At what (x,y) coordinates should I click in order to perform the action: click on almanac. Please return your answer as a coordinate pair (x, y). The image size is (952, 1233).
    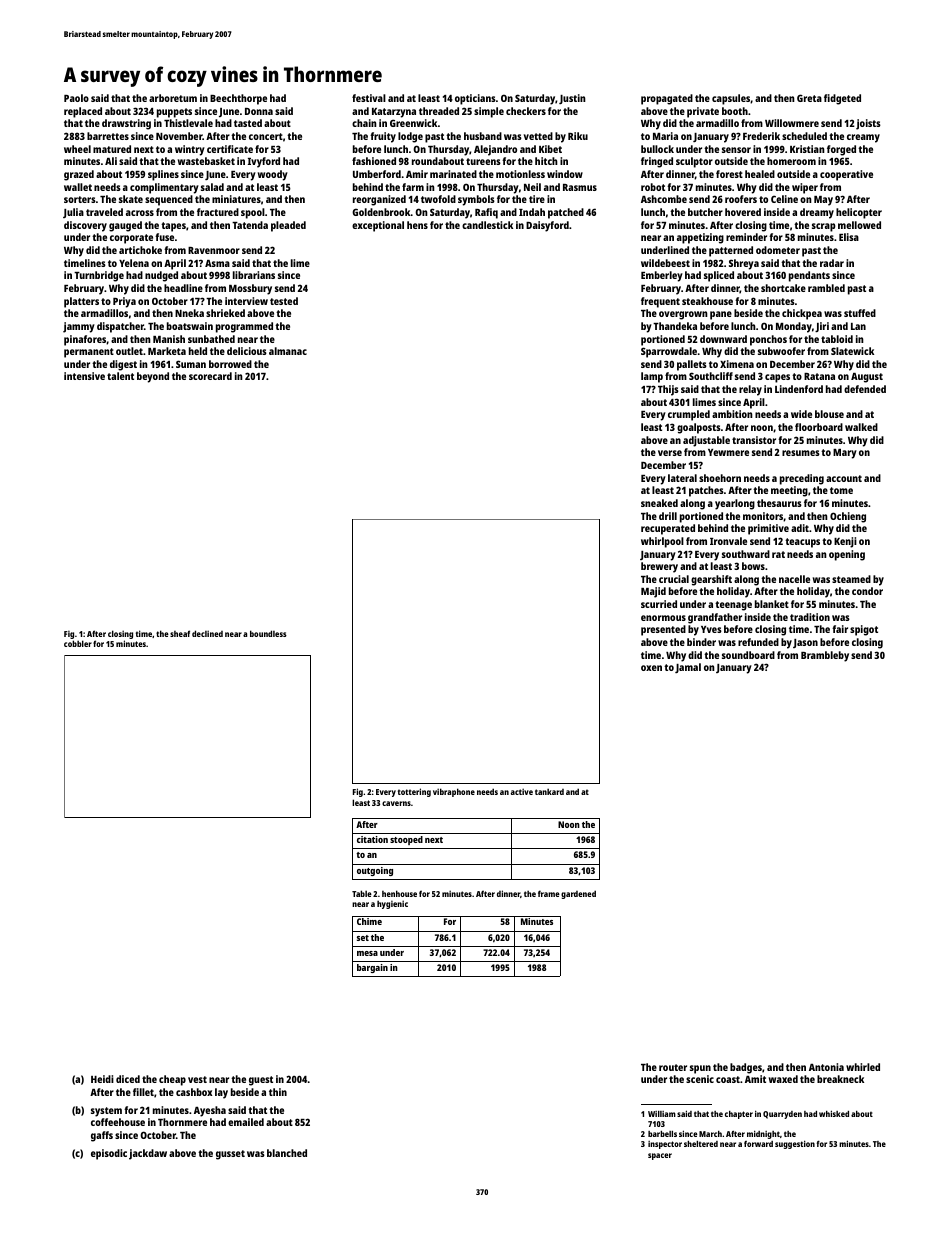
    Looking at the image, I should click on (288, 351).
